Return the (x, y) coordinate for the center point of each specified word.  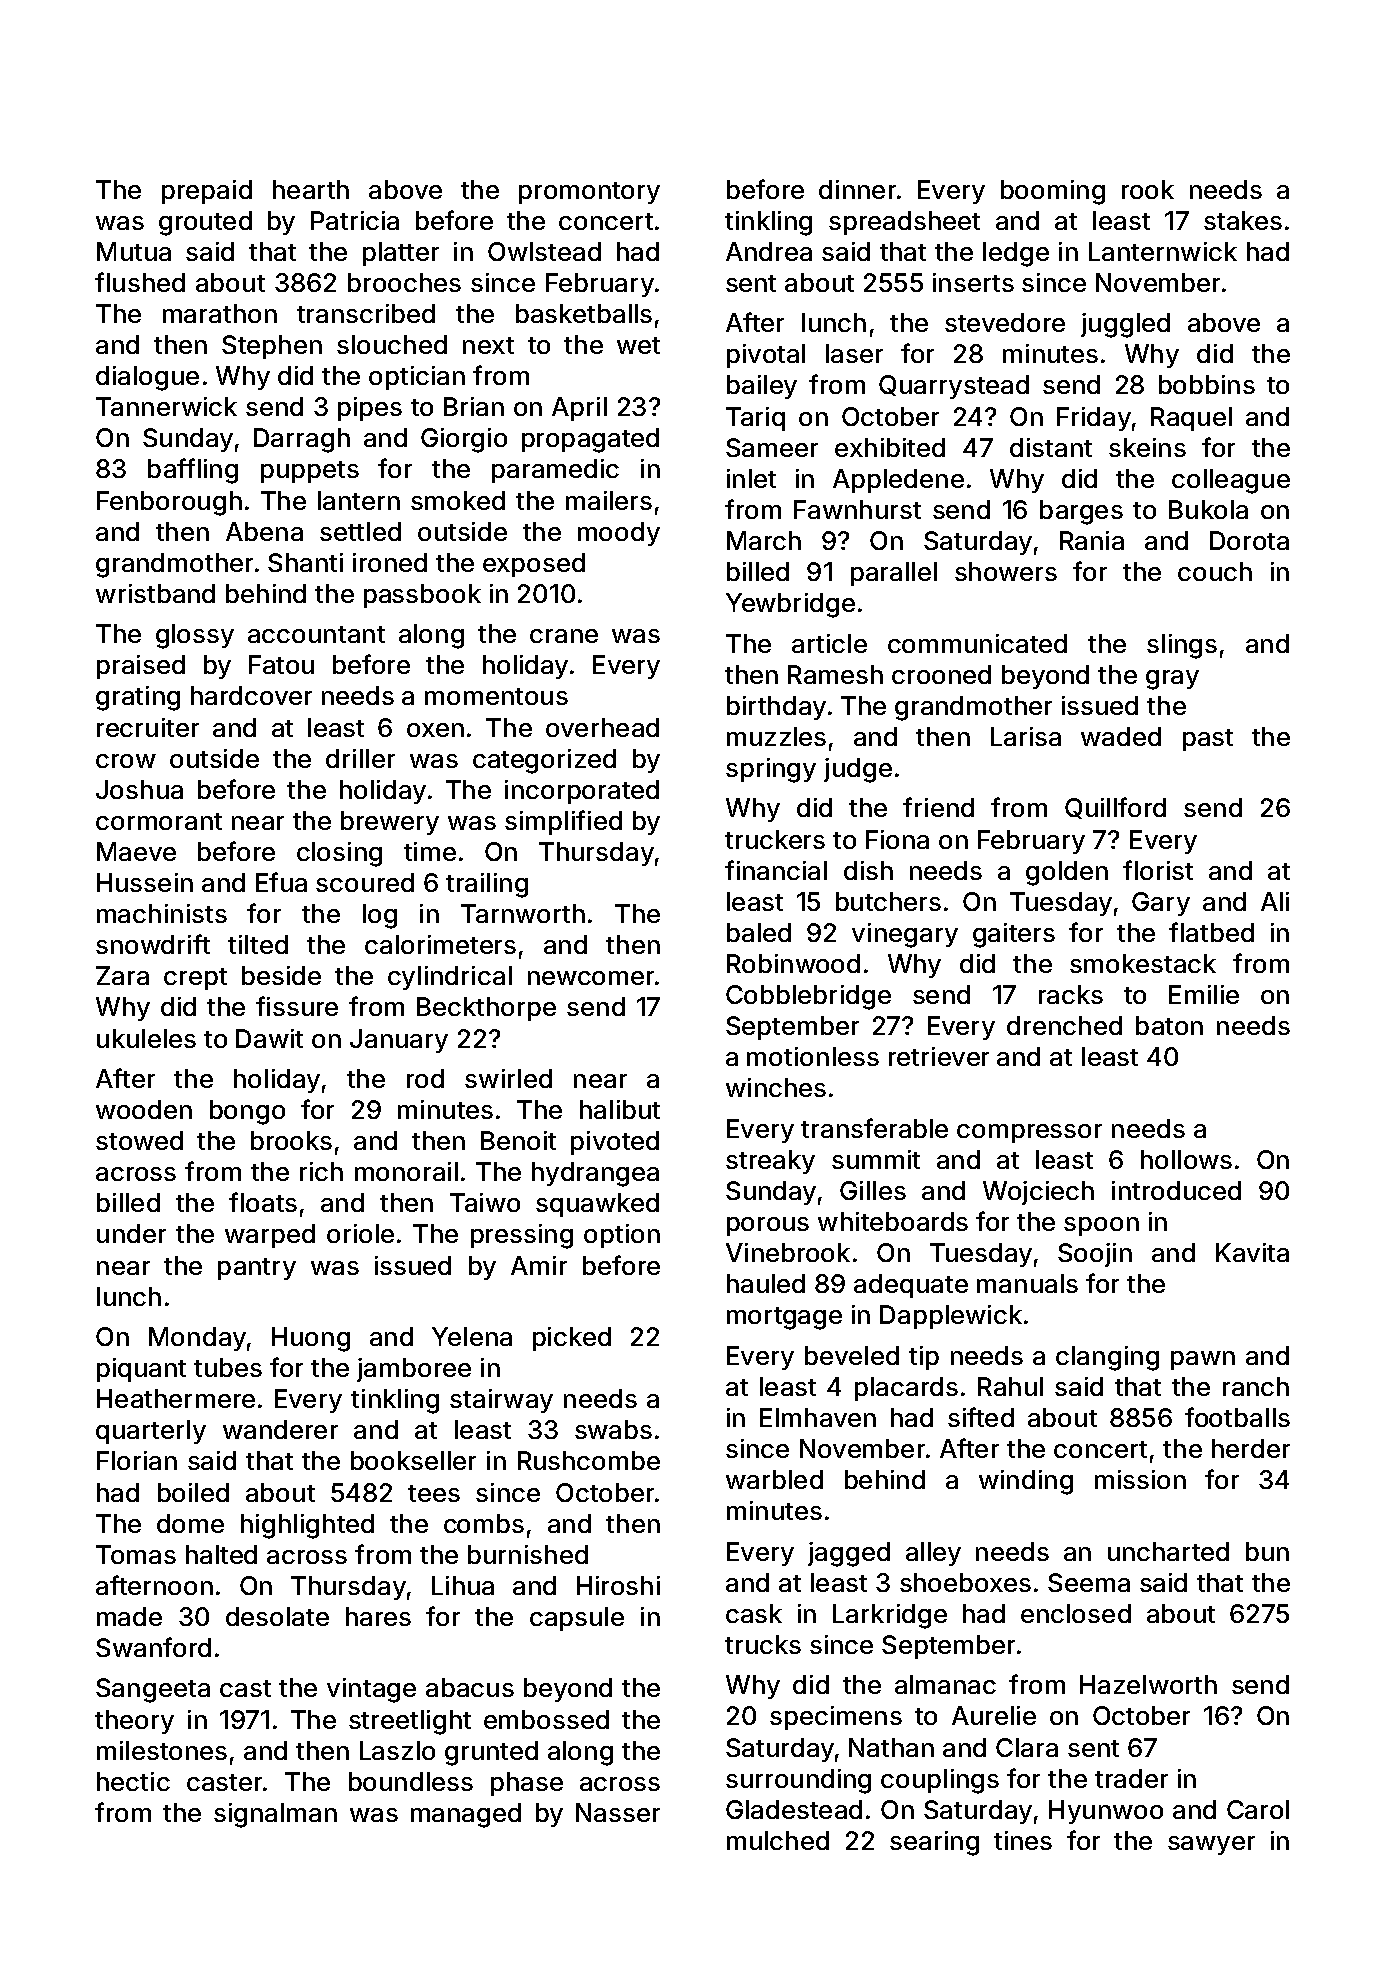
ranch (1256, 1386)
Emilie (1204, 994)
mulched (778, 1840)
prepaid (207, 192)
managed (466, 1815)
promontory (589, 193)
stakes (1243, 220)
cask (754, 1613)
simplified (563, 822)
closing (339, 854)
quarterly (151, 1432)
